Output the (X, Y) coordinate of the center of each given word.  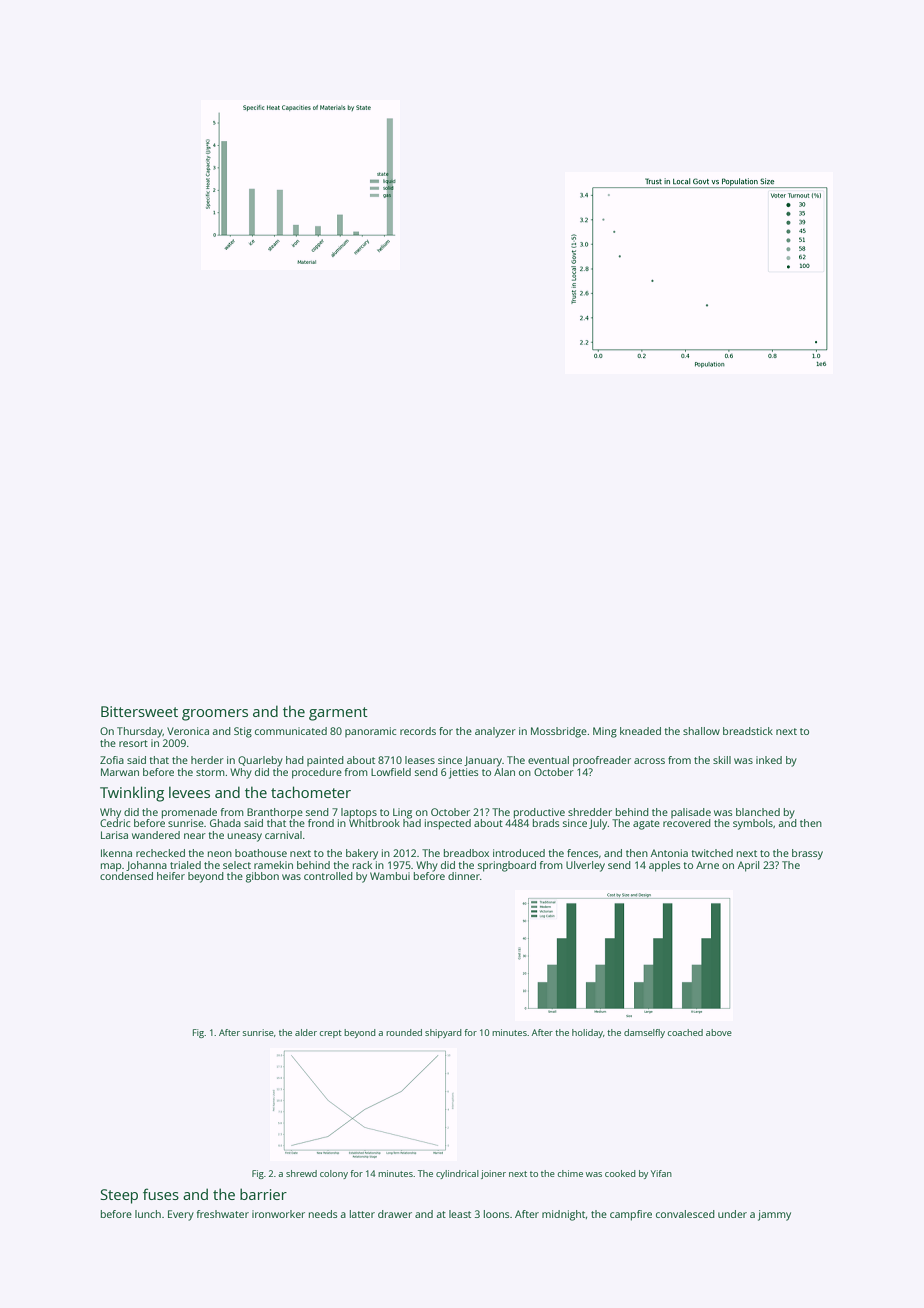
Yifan (661, 1173)
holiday (587, 1033)
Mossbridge (559, 732)
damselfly (644, 1033)
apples (664, 866)
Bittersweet (139, 711)
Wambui (390, 876)
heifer (171, 876)
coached (685, 1032)
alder (306, 1032)
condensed (126, 876)
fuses (161, 1194)
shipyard (443, 1033)
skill (722, 760)
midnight (564, 1215)
